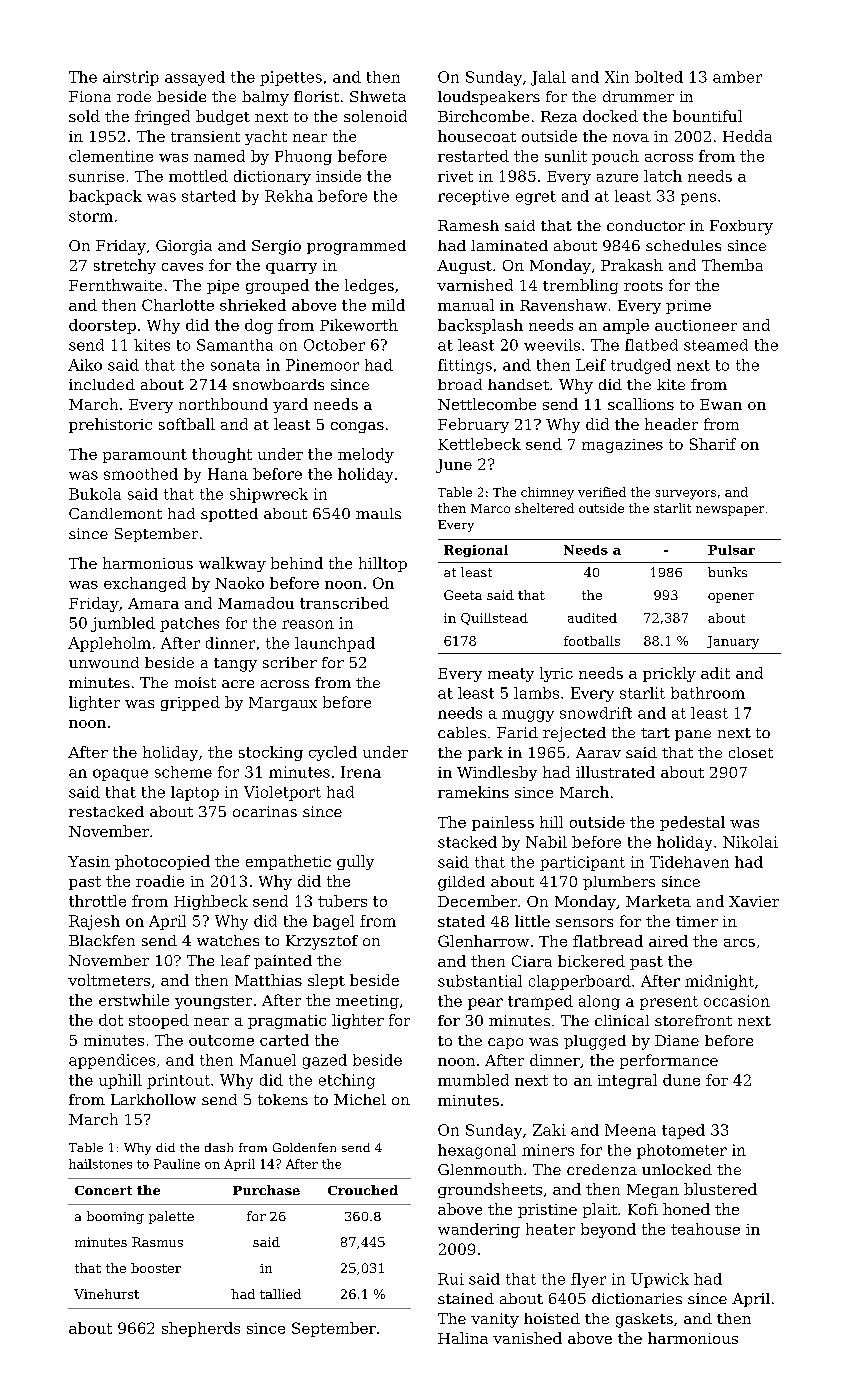 Image resolution: width=849 pixels, height=1400 pixels. What do you see at coordinates (363, 1190) in the screenshot?
I see `Crouched` at bounding box center [363, 1190].
